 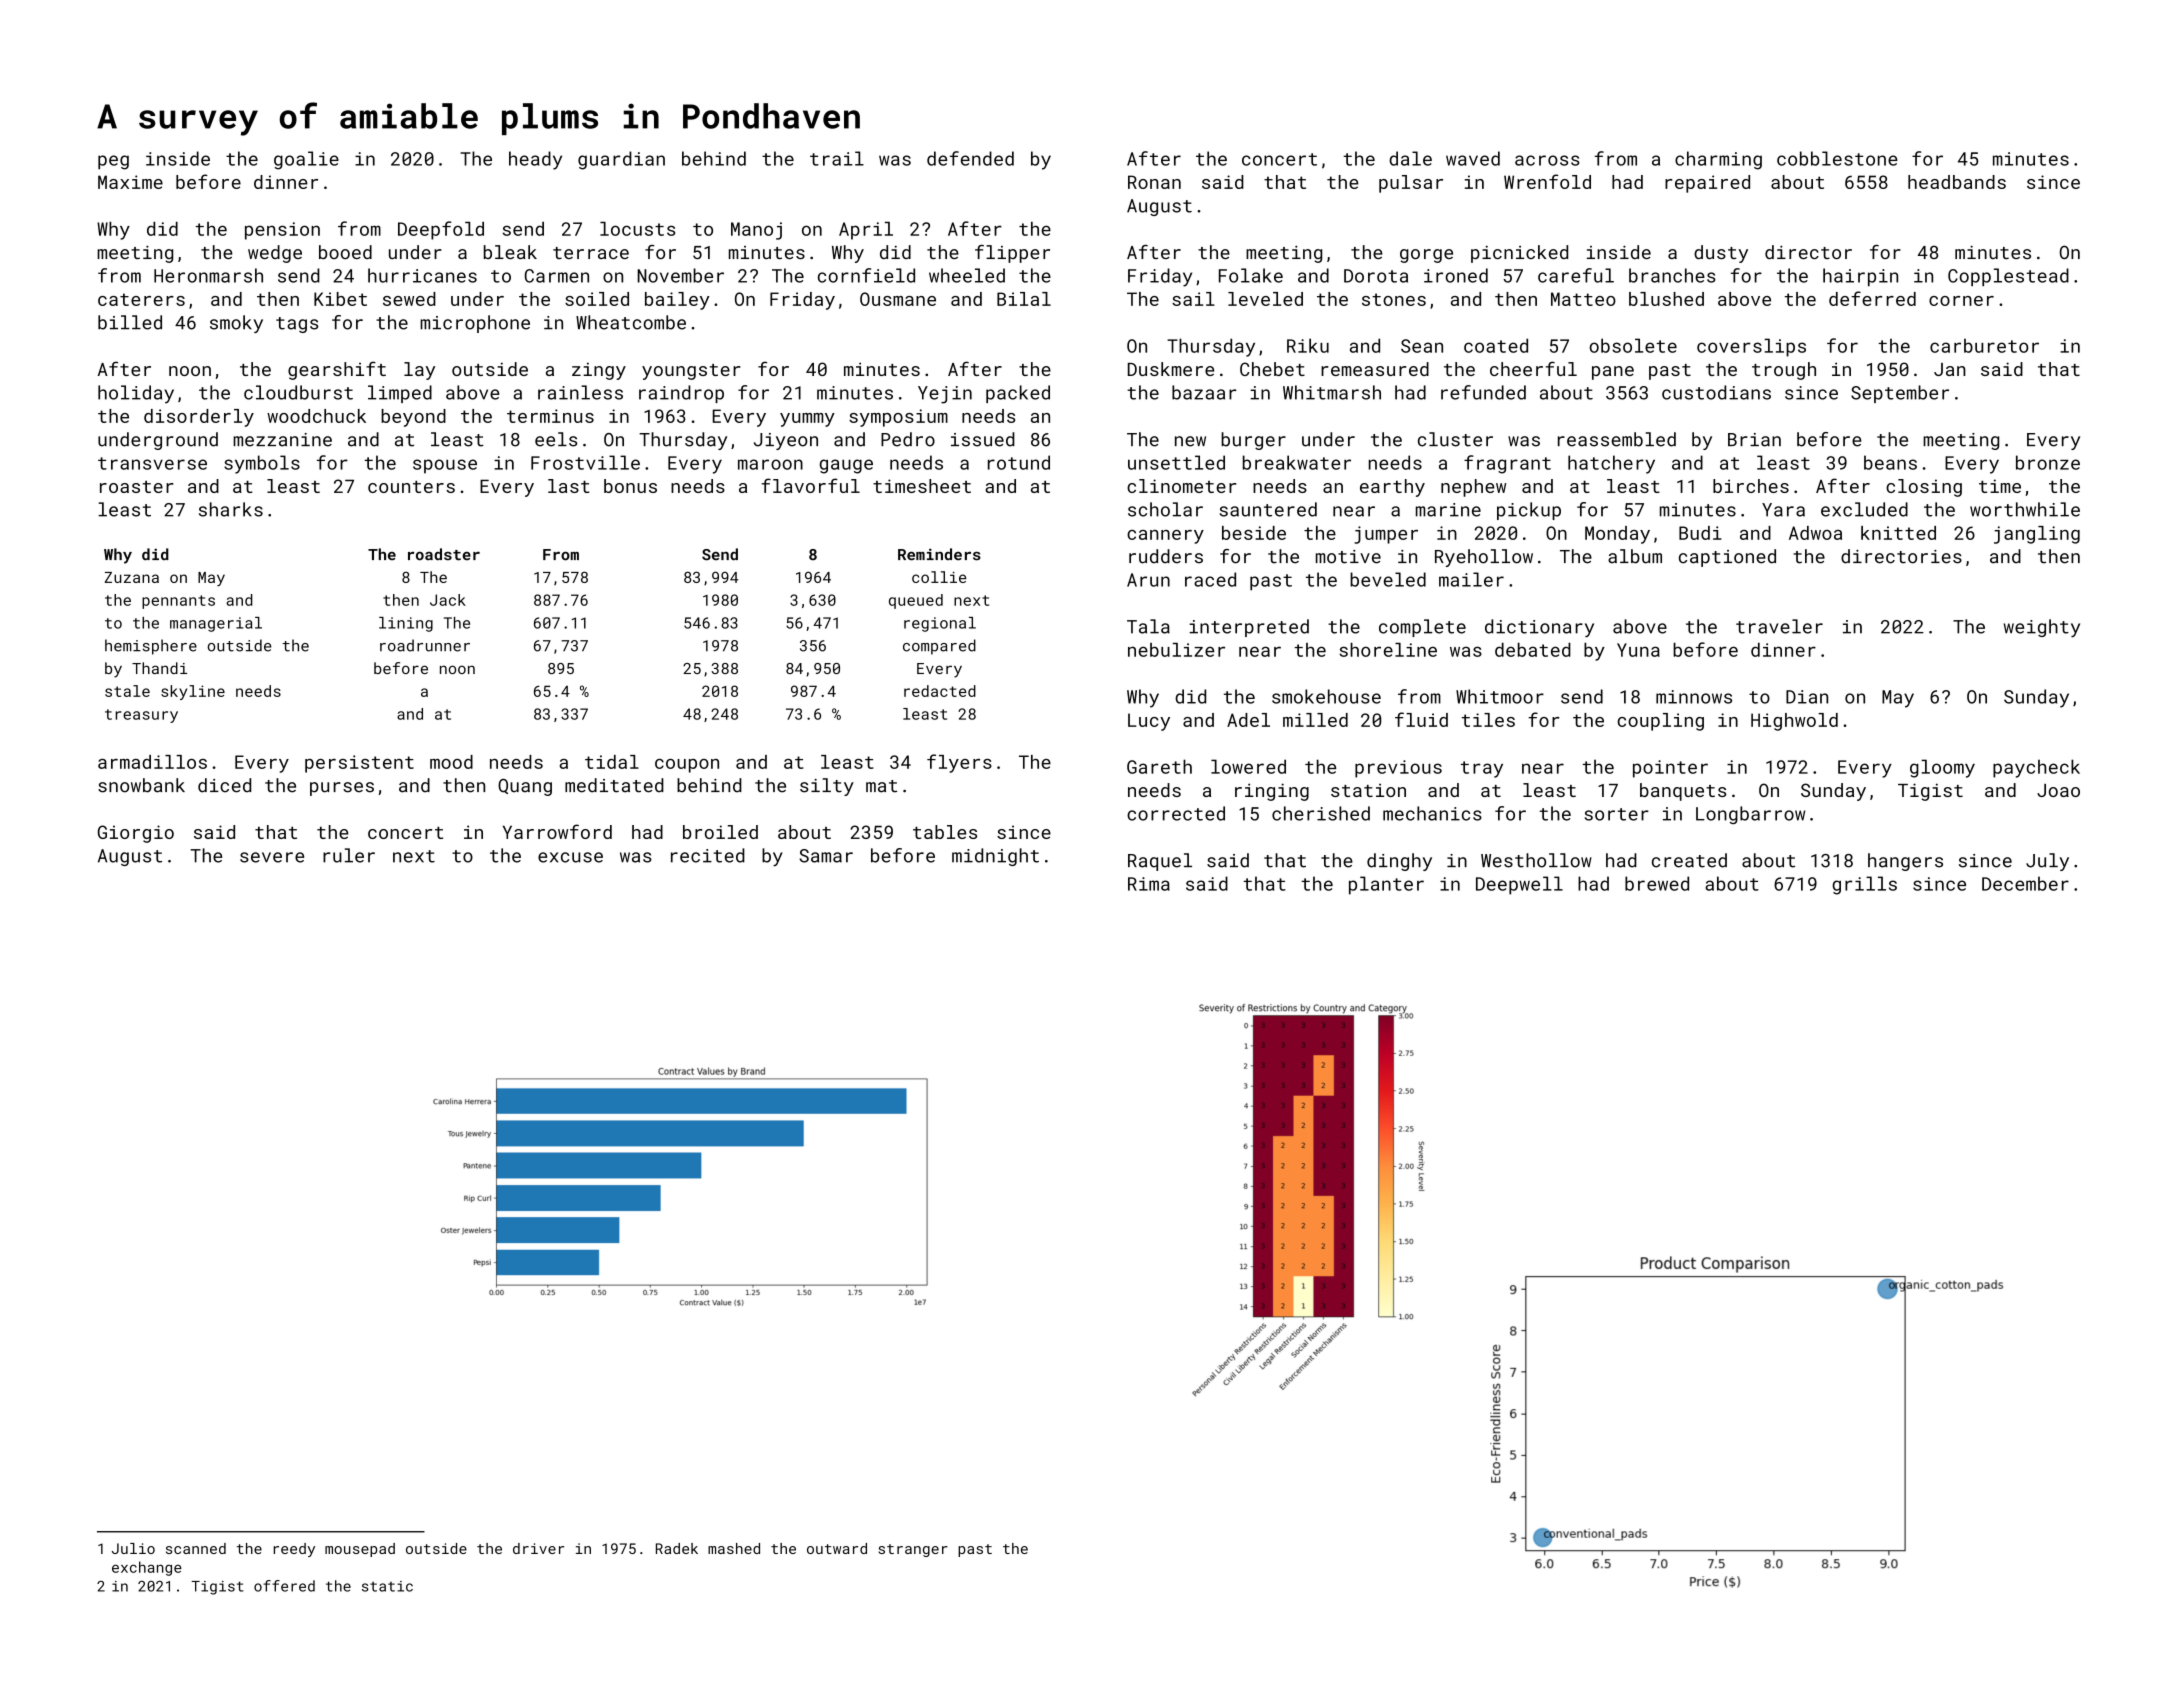 What do you see at coordinates (133, 1548) in the screenshot?
I see `Julio` at bounding box center [133, 1548].
